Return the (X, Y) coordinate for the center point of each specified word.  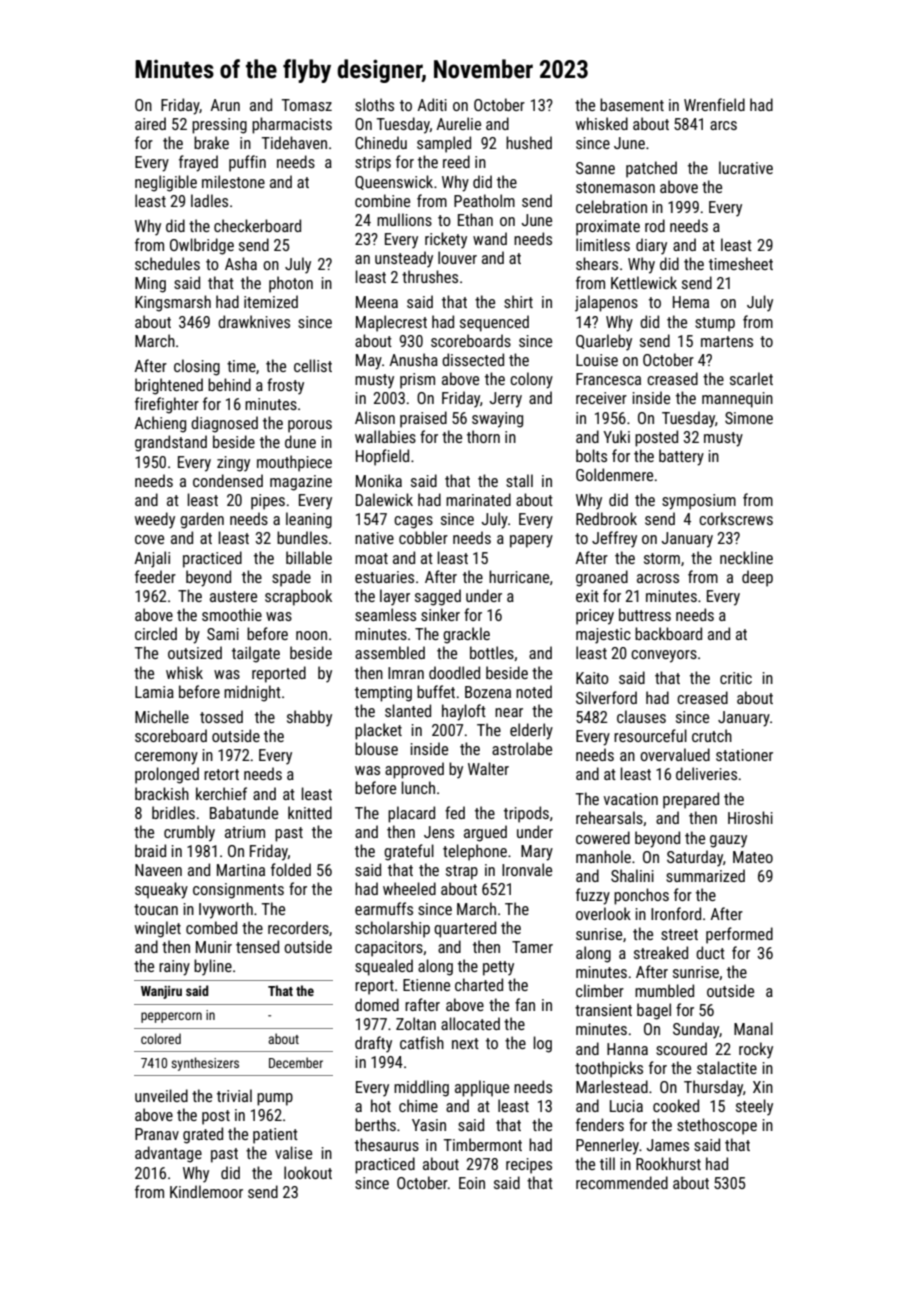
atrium (245, 832)
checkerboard (257, 225)
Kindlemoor (206, 1191)
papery (531, 541)
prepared (691, 800)
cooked (676, 1105)
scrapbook (298, 597)
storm (662, 558)
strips (373, 164)
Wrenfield (714, 104)
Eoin (472, 1183)
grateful (409, 852)
